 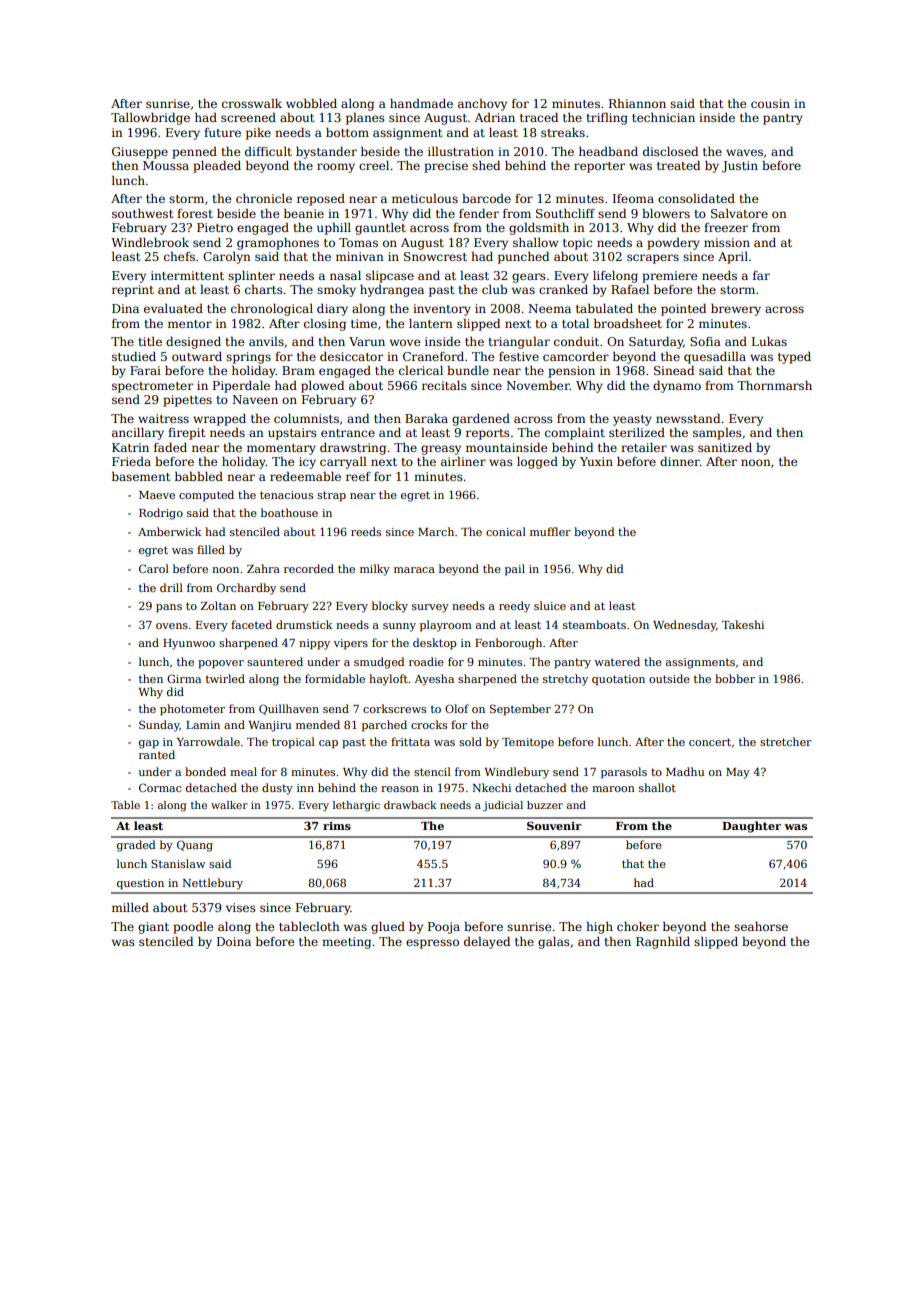 I want to click on desiccator, so click(x=351, y=356).
